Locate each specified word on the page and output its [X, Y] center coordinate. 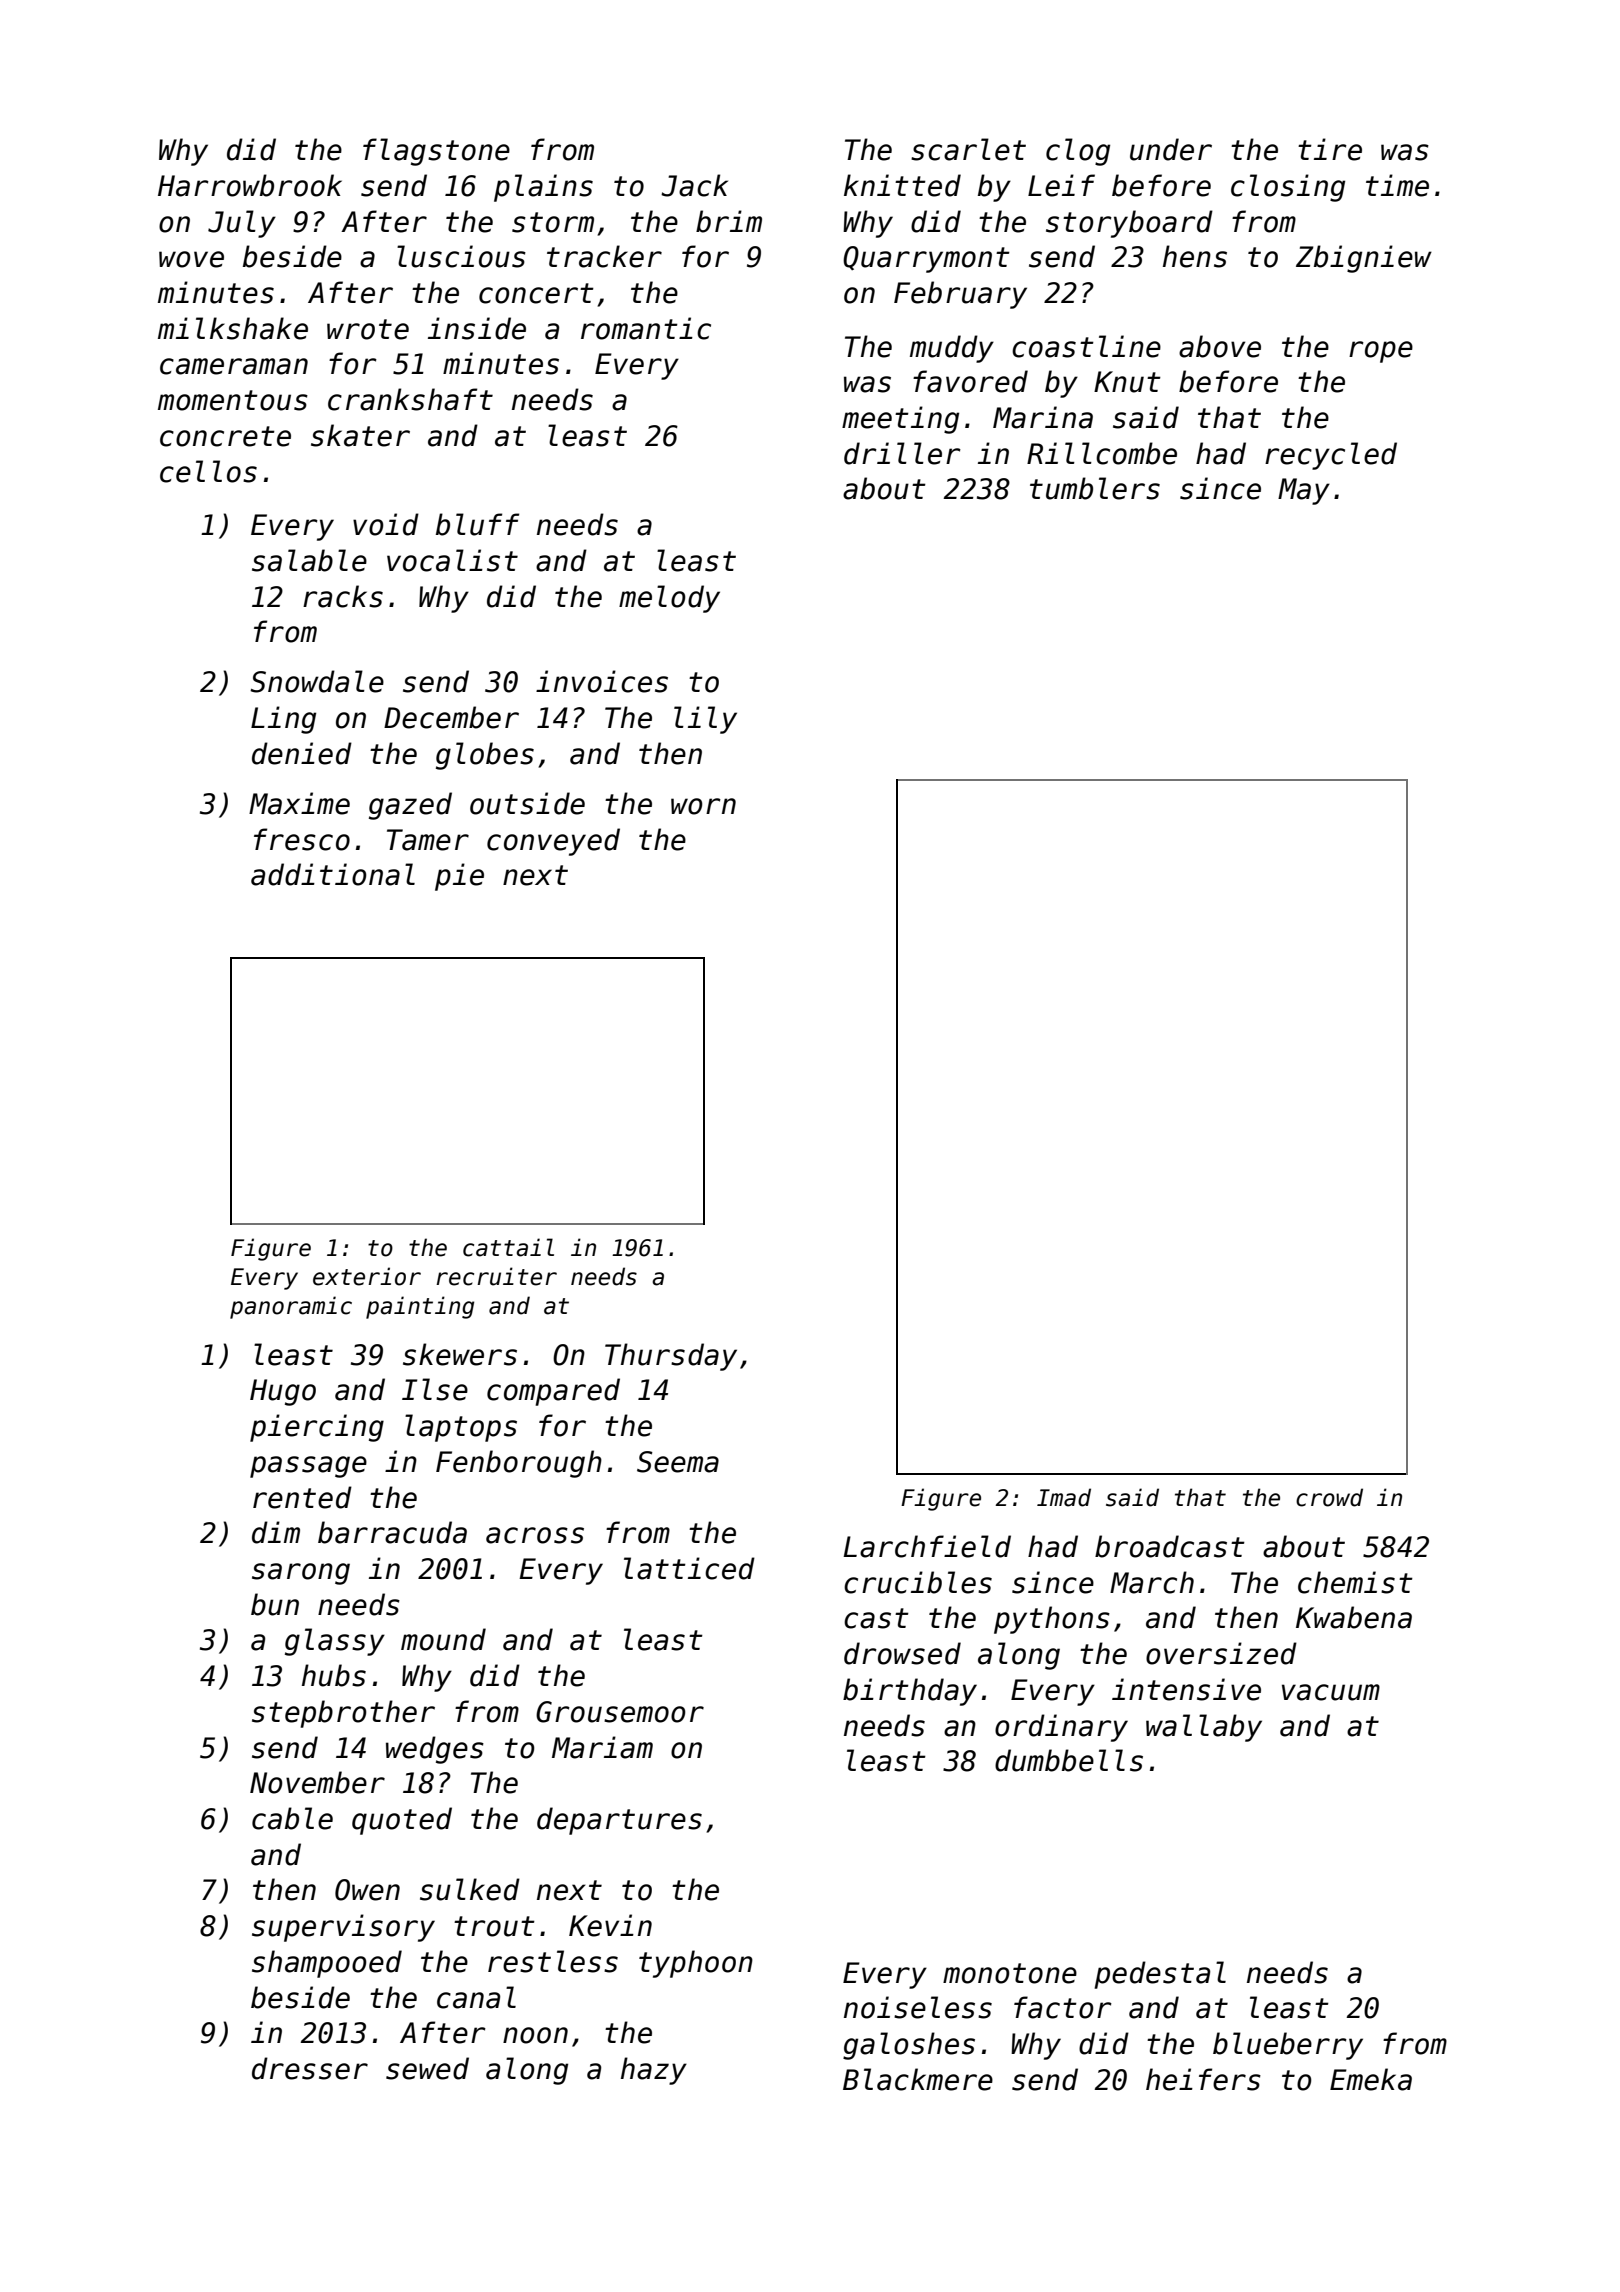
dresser [310, 2068]
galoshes [909, 2046]
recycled [1331, 456]
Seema [678, 1462]
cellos [208, 471]
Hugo [283, 1392]
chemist [1355, 1582]
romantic [646, 328]
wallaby [1204, 1728]
